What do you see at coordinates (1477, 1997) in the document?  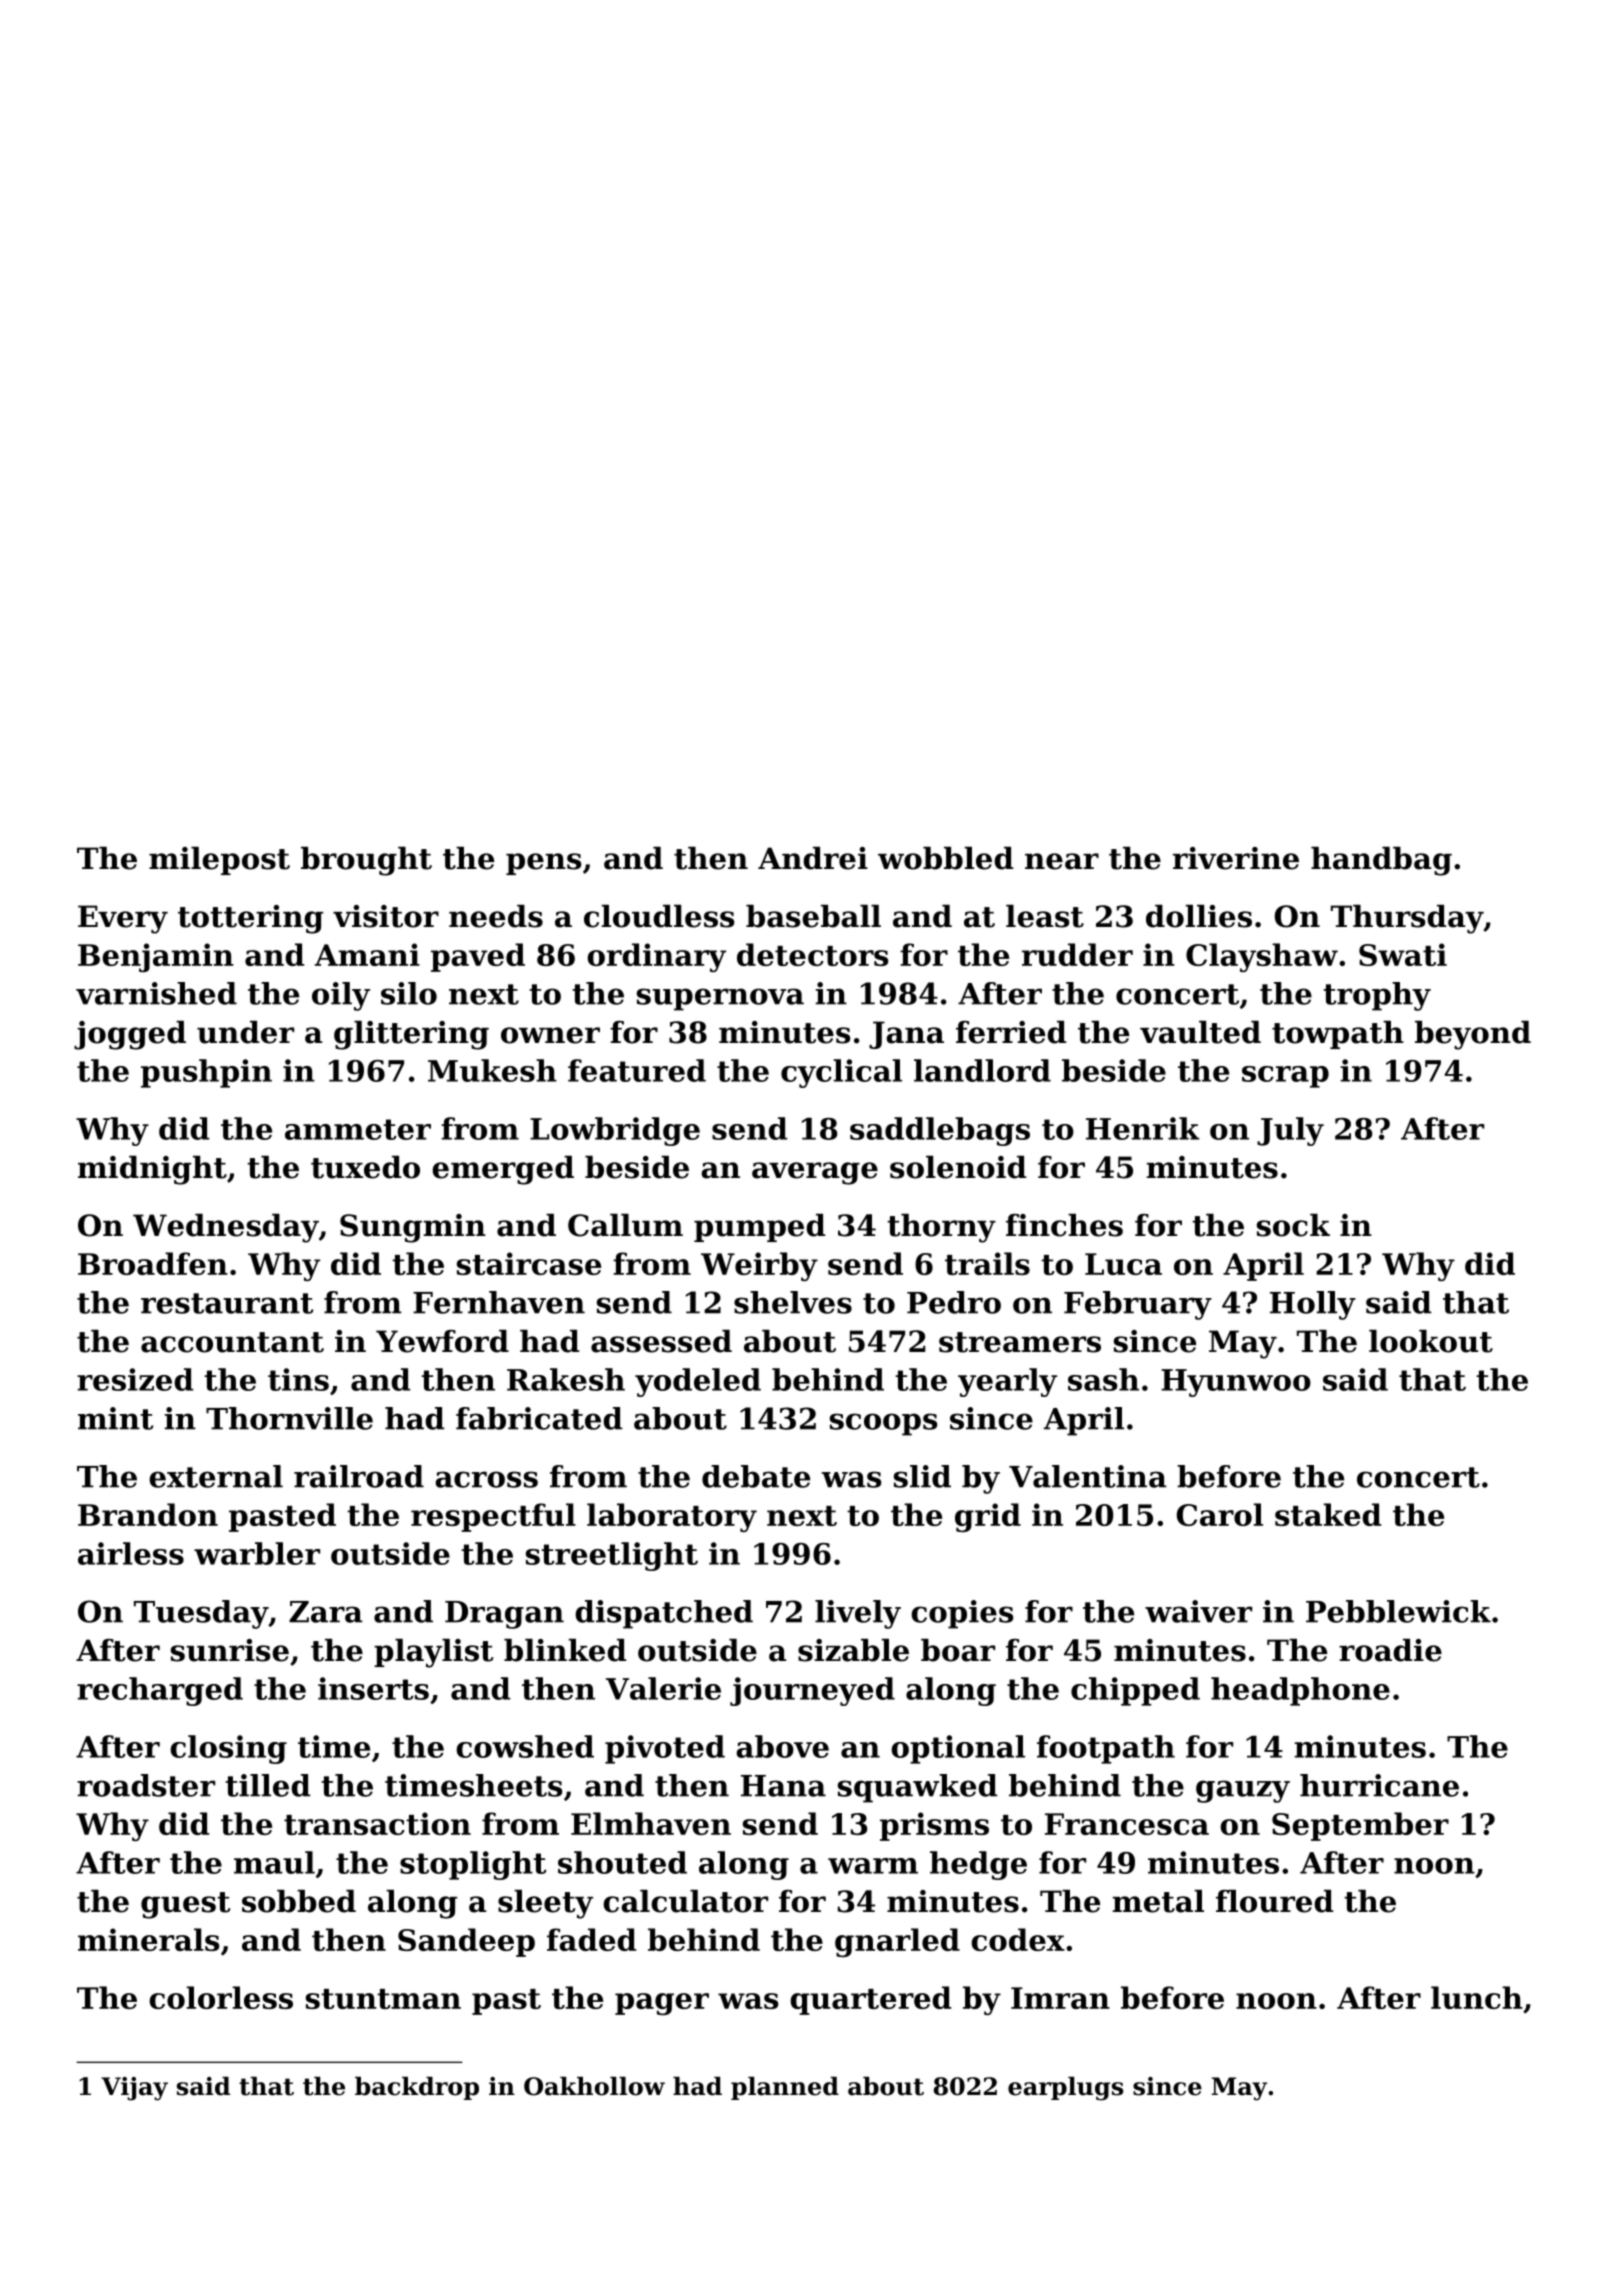 I see `lunch` at bounding box center [1477, 1997].
